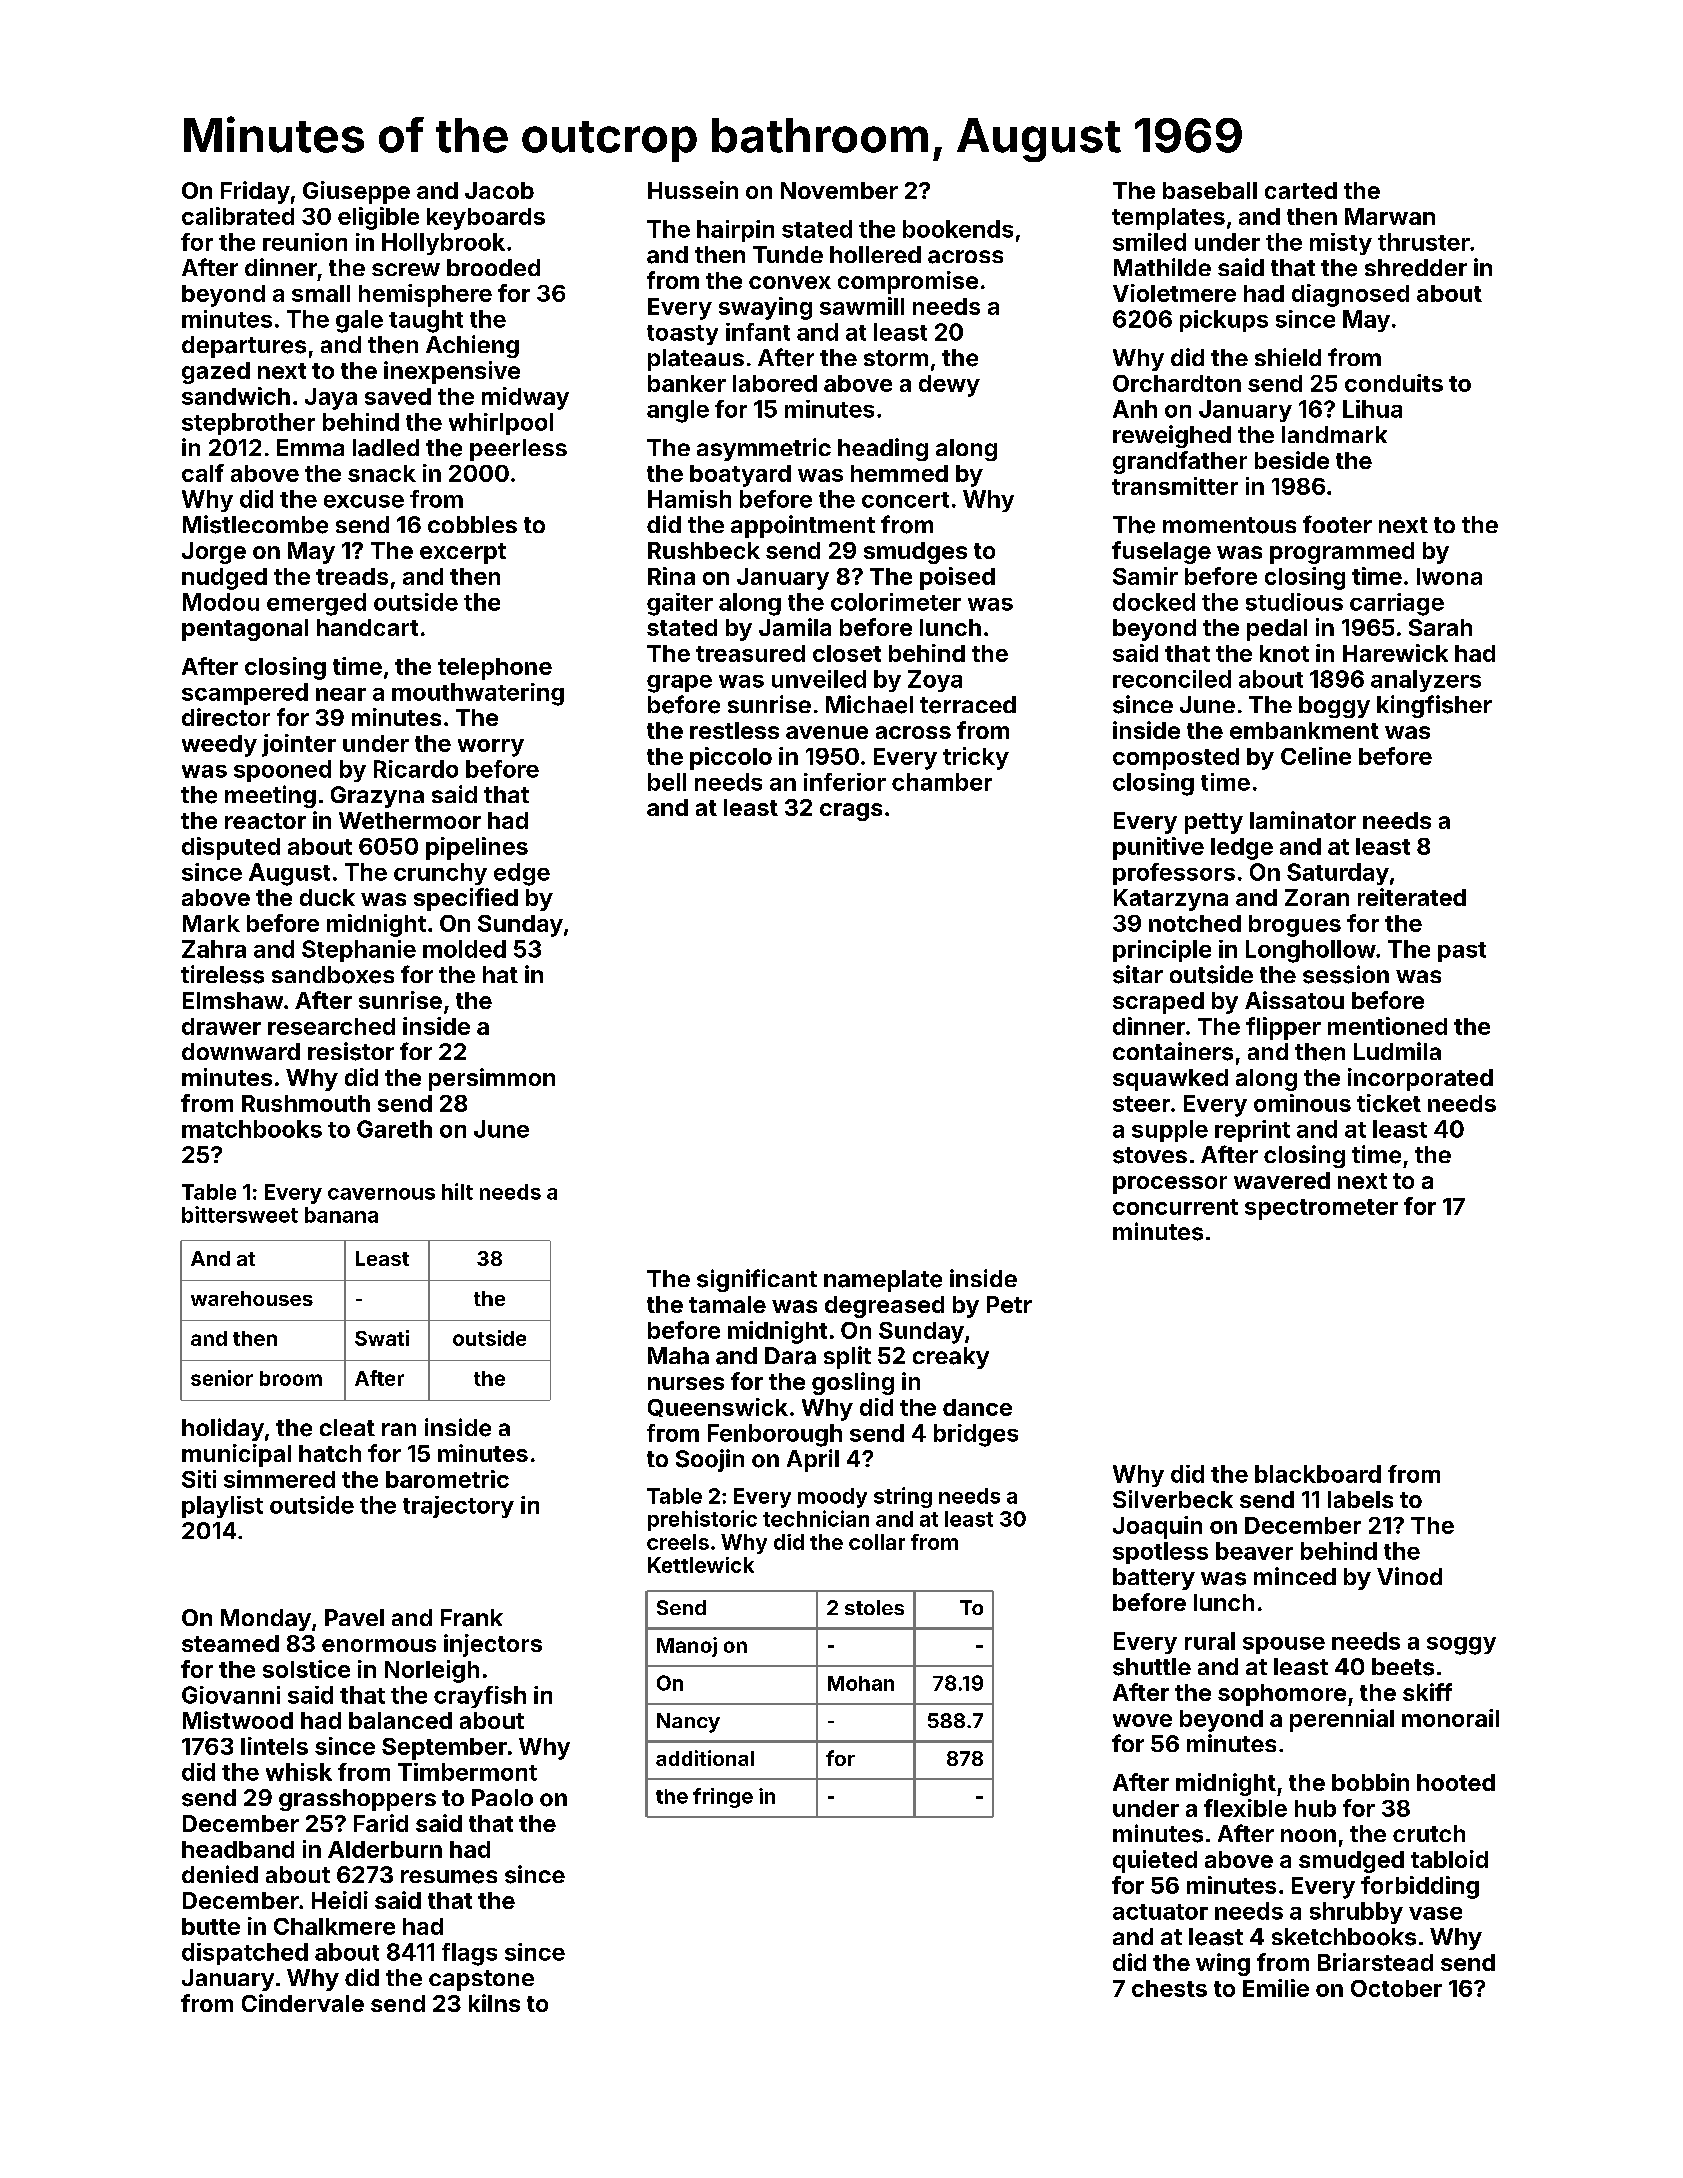 Image resolution: width=1683 pixels, height=2178 pixels. Describe the element at coordinates (1424, 242) in the page. I see `thruster` at that location.
